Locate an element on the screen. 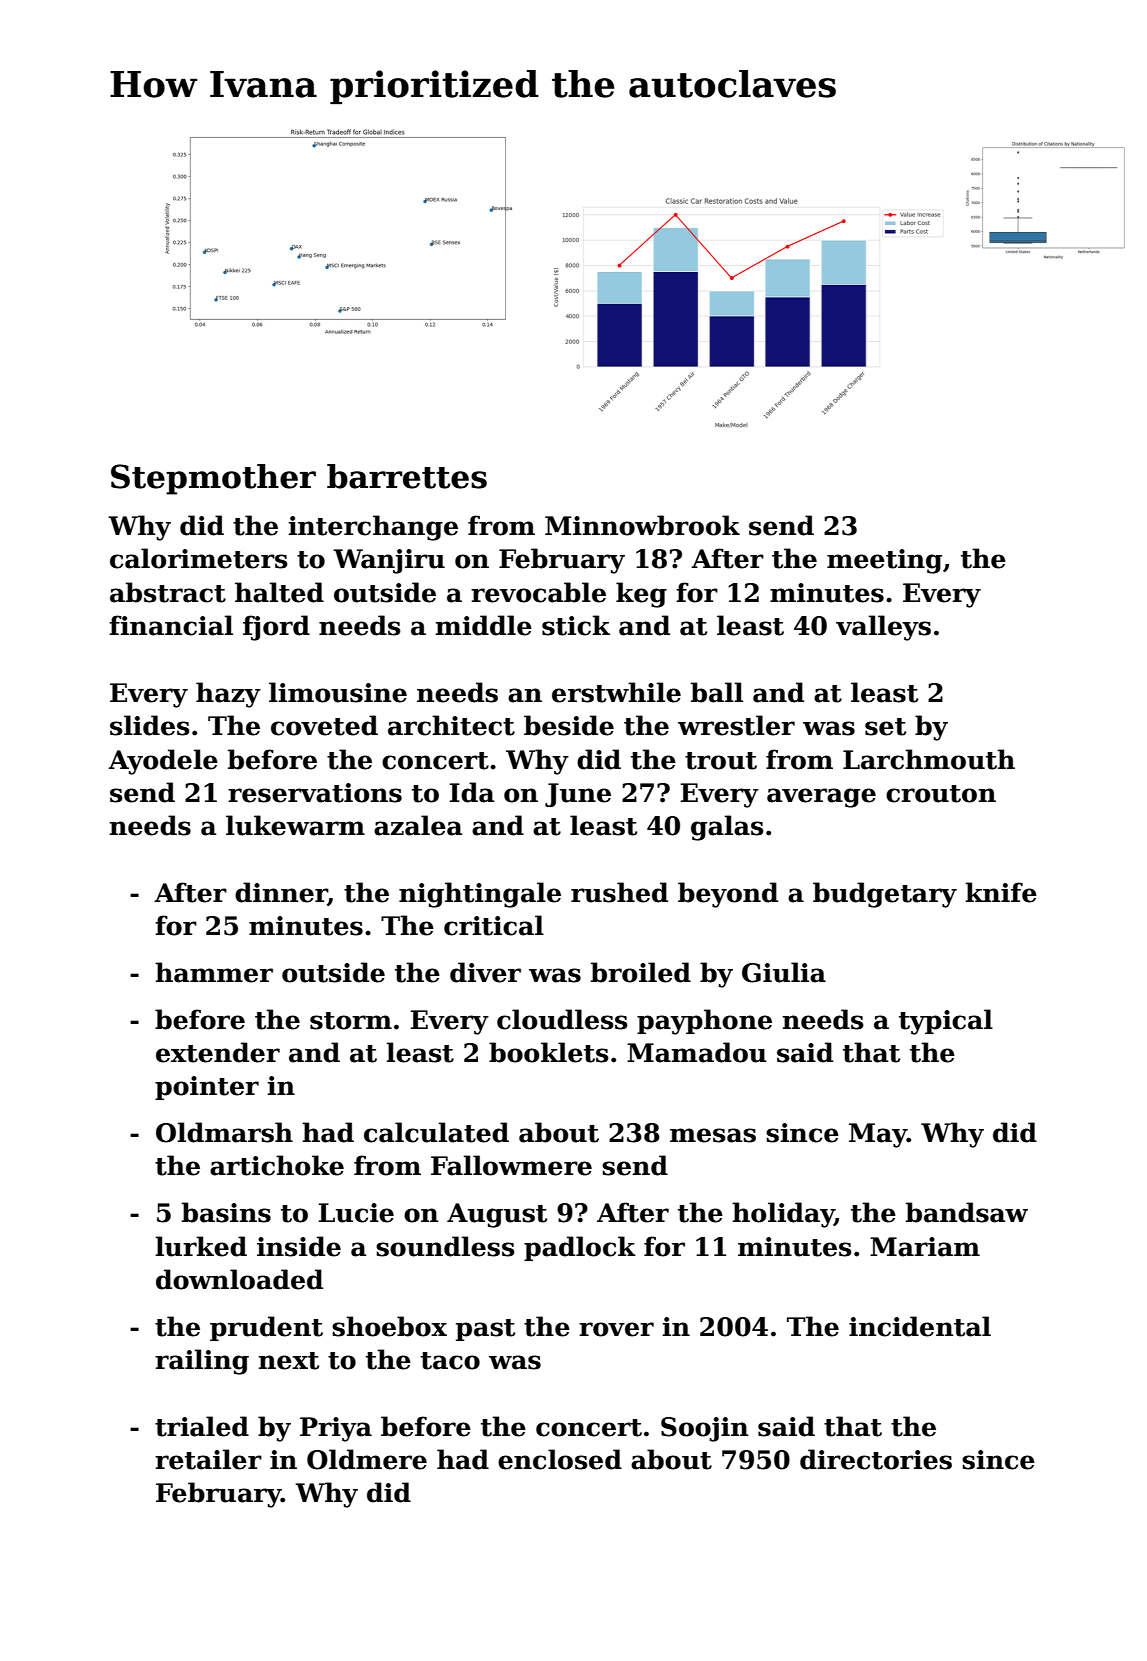 Image resolution: width=1147 pixels, height=1661 pixels. enclosed is located at coordinates (560, 1459).
